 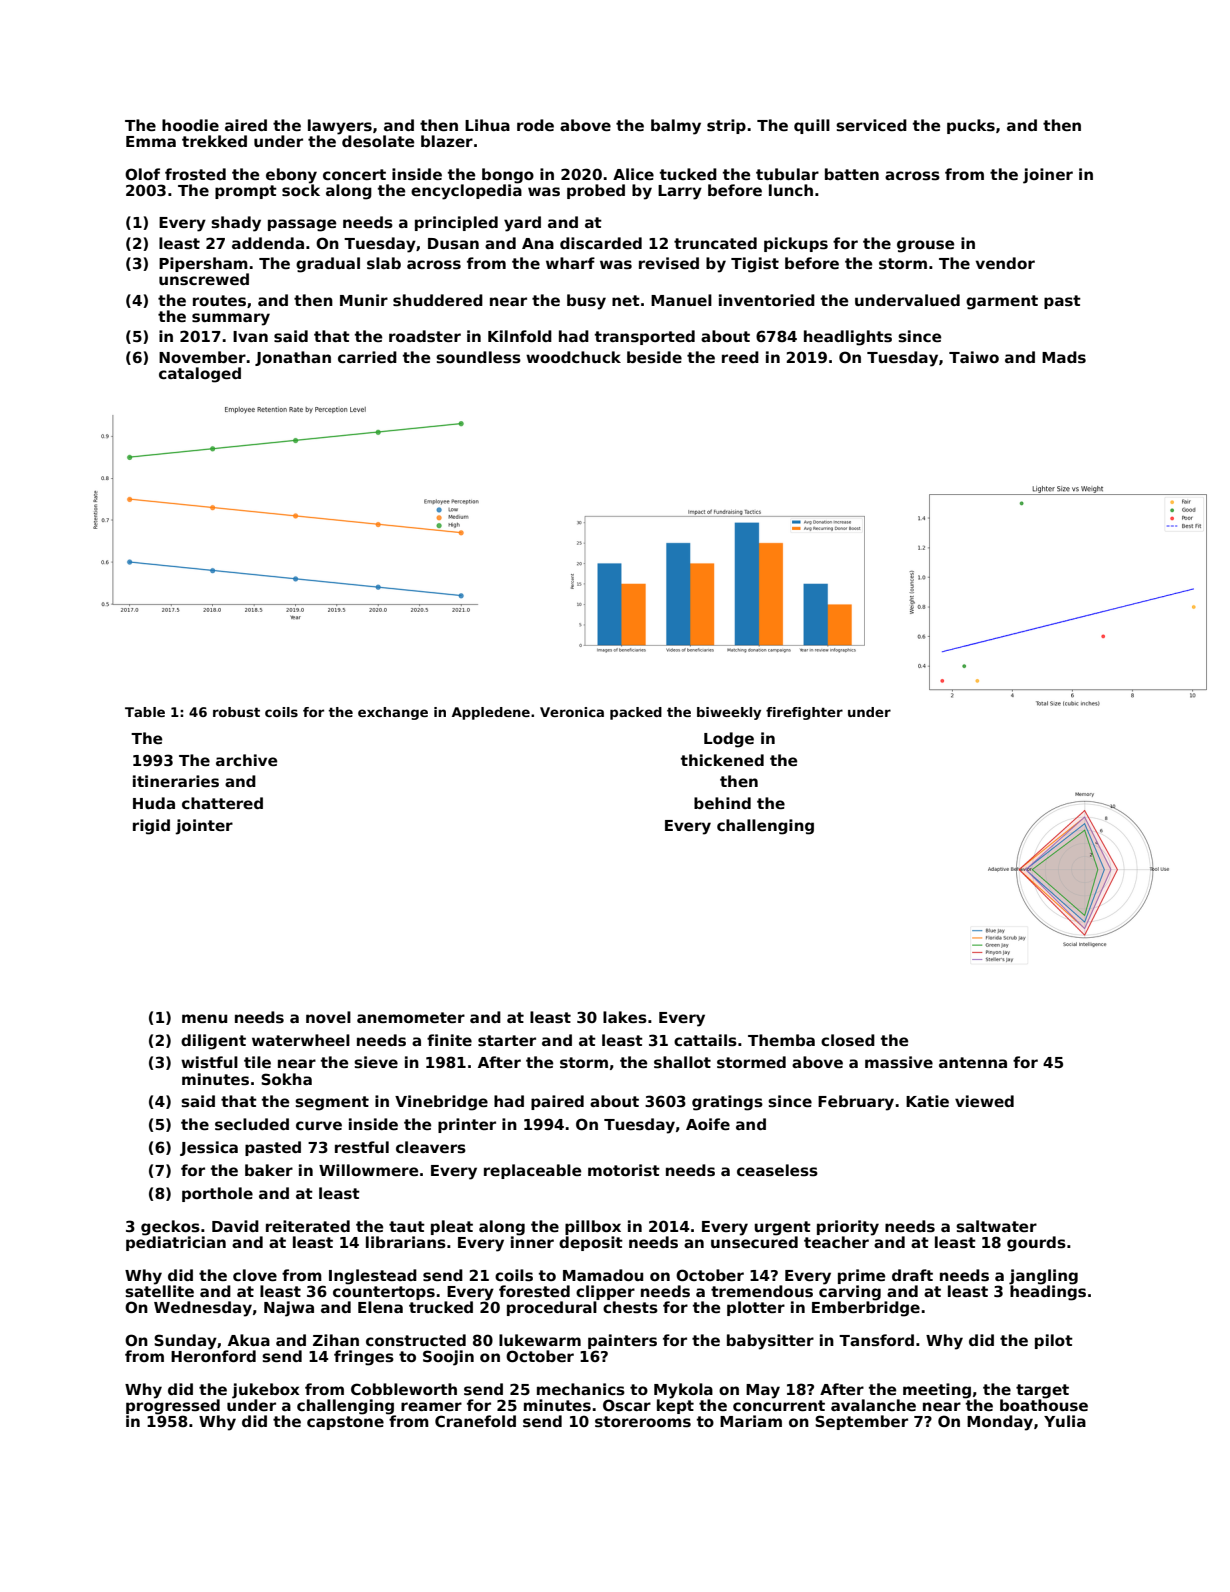 I want to click on replaceable, so click(x=532, y=1171).
